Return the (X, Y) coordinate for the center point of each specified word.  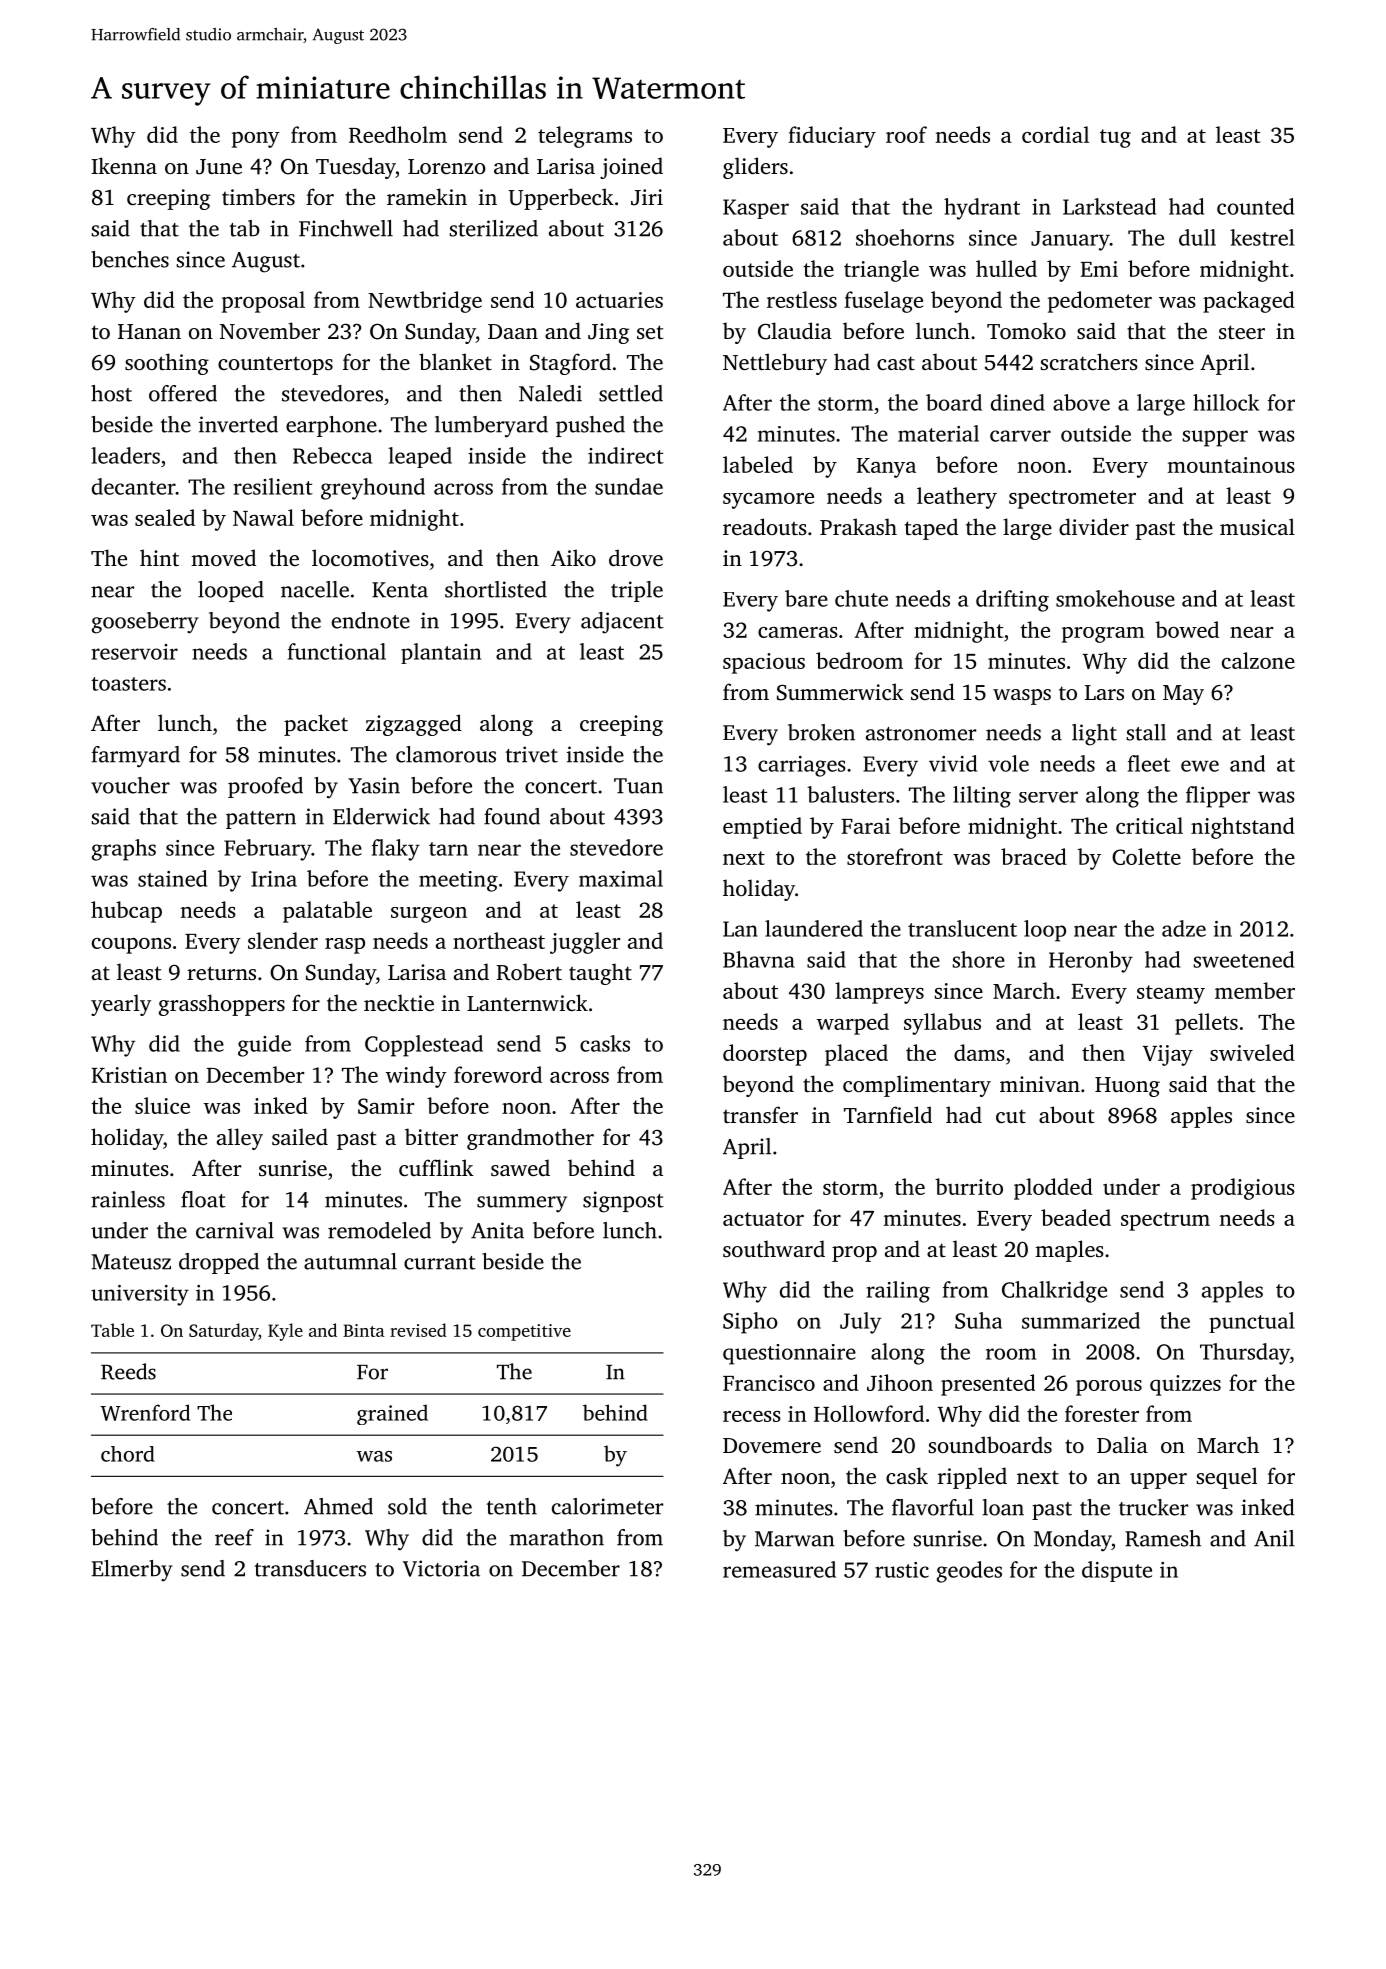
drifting (1012, 601)
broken (821, 732)
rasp (345, 946)
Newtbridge (425, 302)
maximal (621, 878)
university (140, 1295)
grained (392, 1414)
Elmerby (132, 1571)
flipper (1218, 797)
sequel (1227, 1478)
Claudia (795, 331)
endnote (371, 620)
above (1081, 402)
